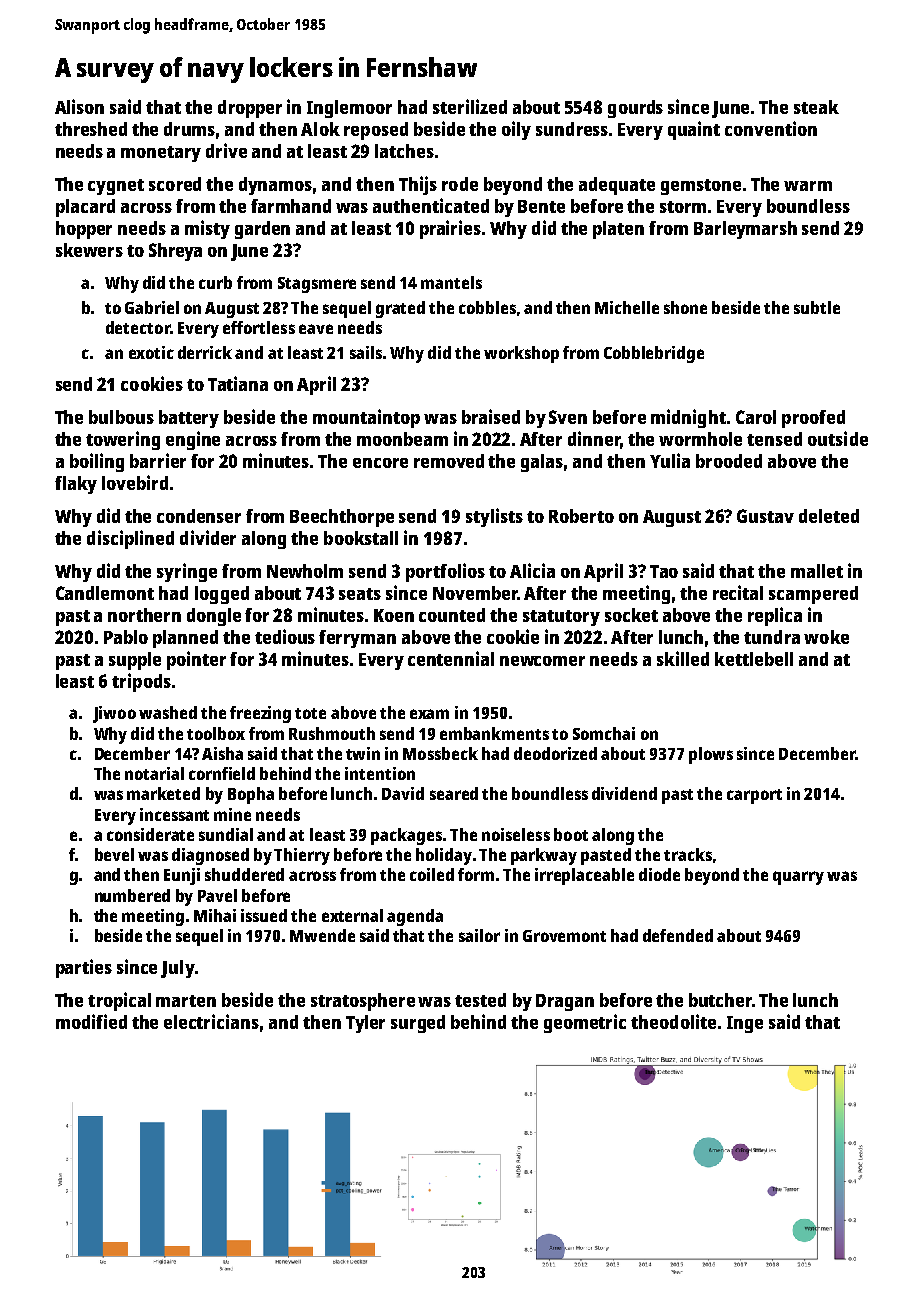  I want to click on Mihai, so click(215, 915).
